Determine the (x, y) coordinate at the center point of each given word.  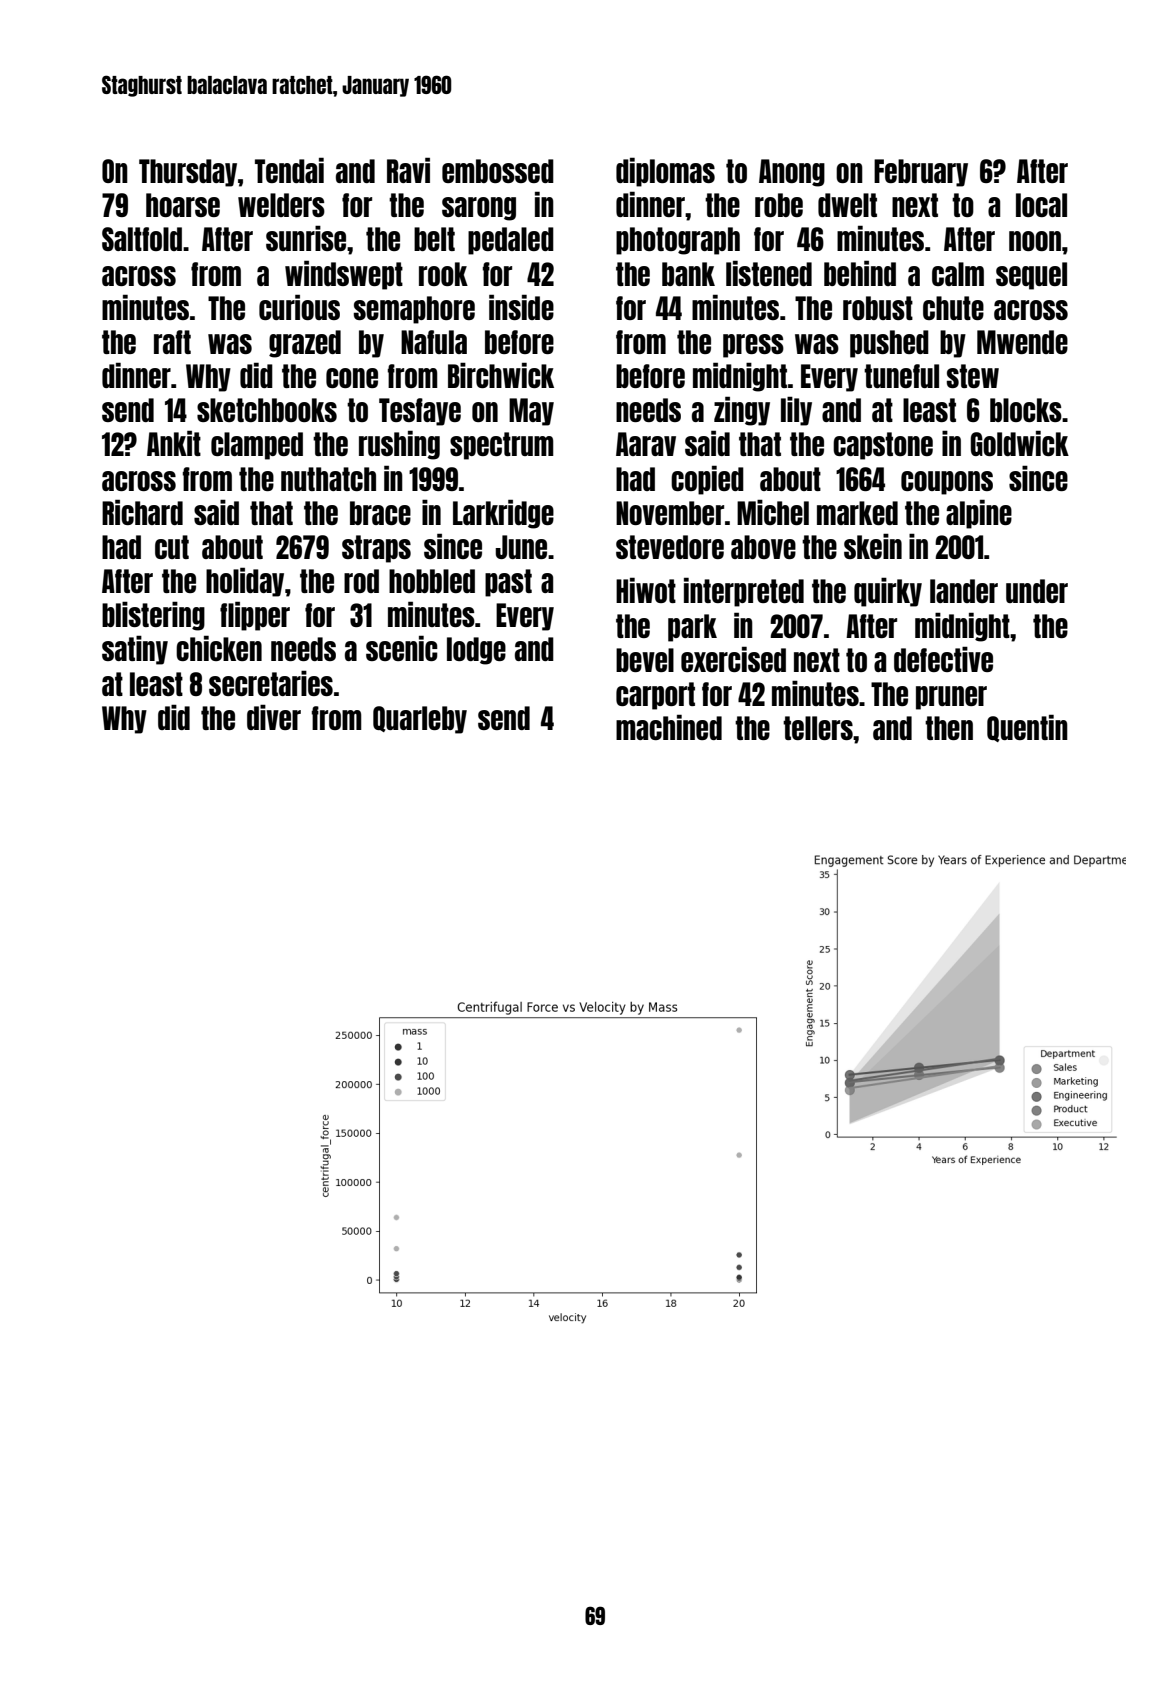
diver (274, 717)
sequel (1031, 276)
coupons (947, 483)
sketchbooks (267, 410)
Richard (142, 512)
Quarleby (420, 720)
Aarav (646, 444)
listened (769, 273)
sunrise (306, 238)
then (949, 728)
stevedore (670, 547)
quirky (888, 592)
